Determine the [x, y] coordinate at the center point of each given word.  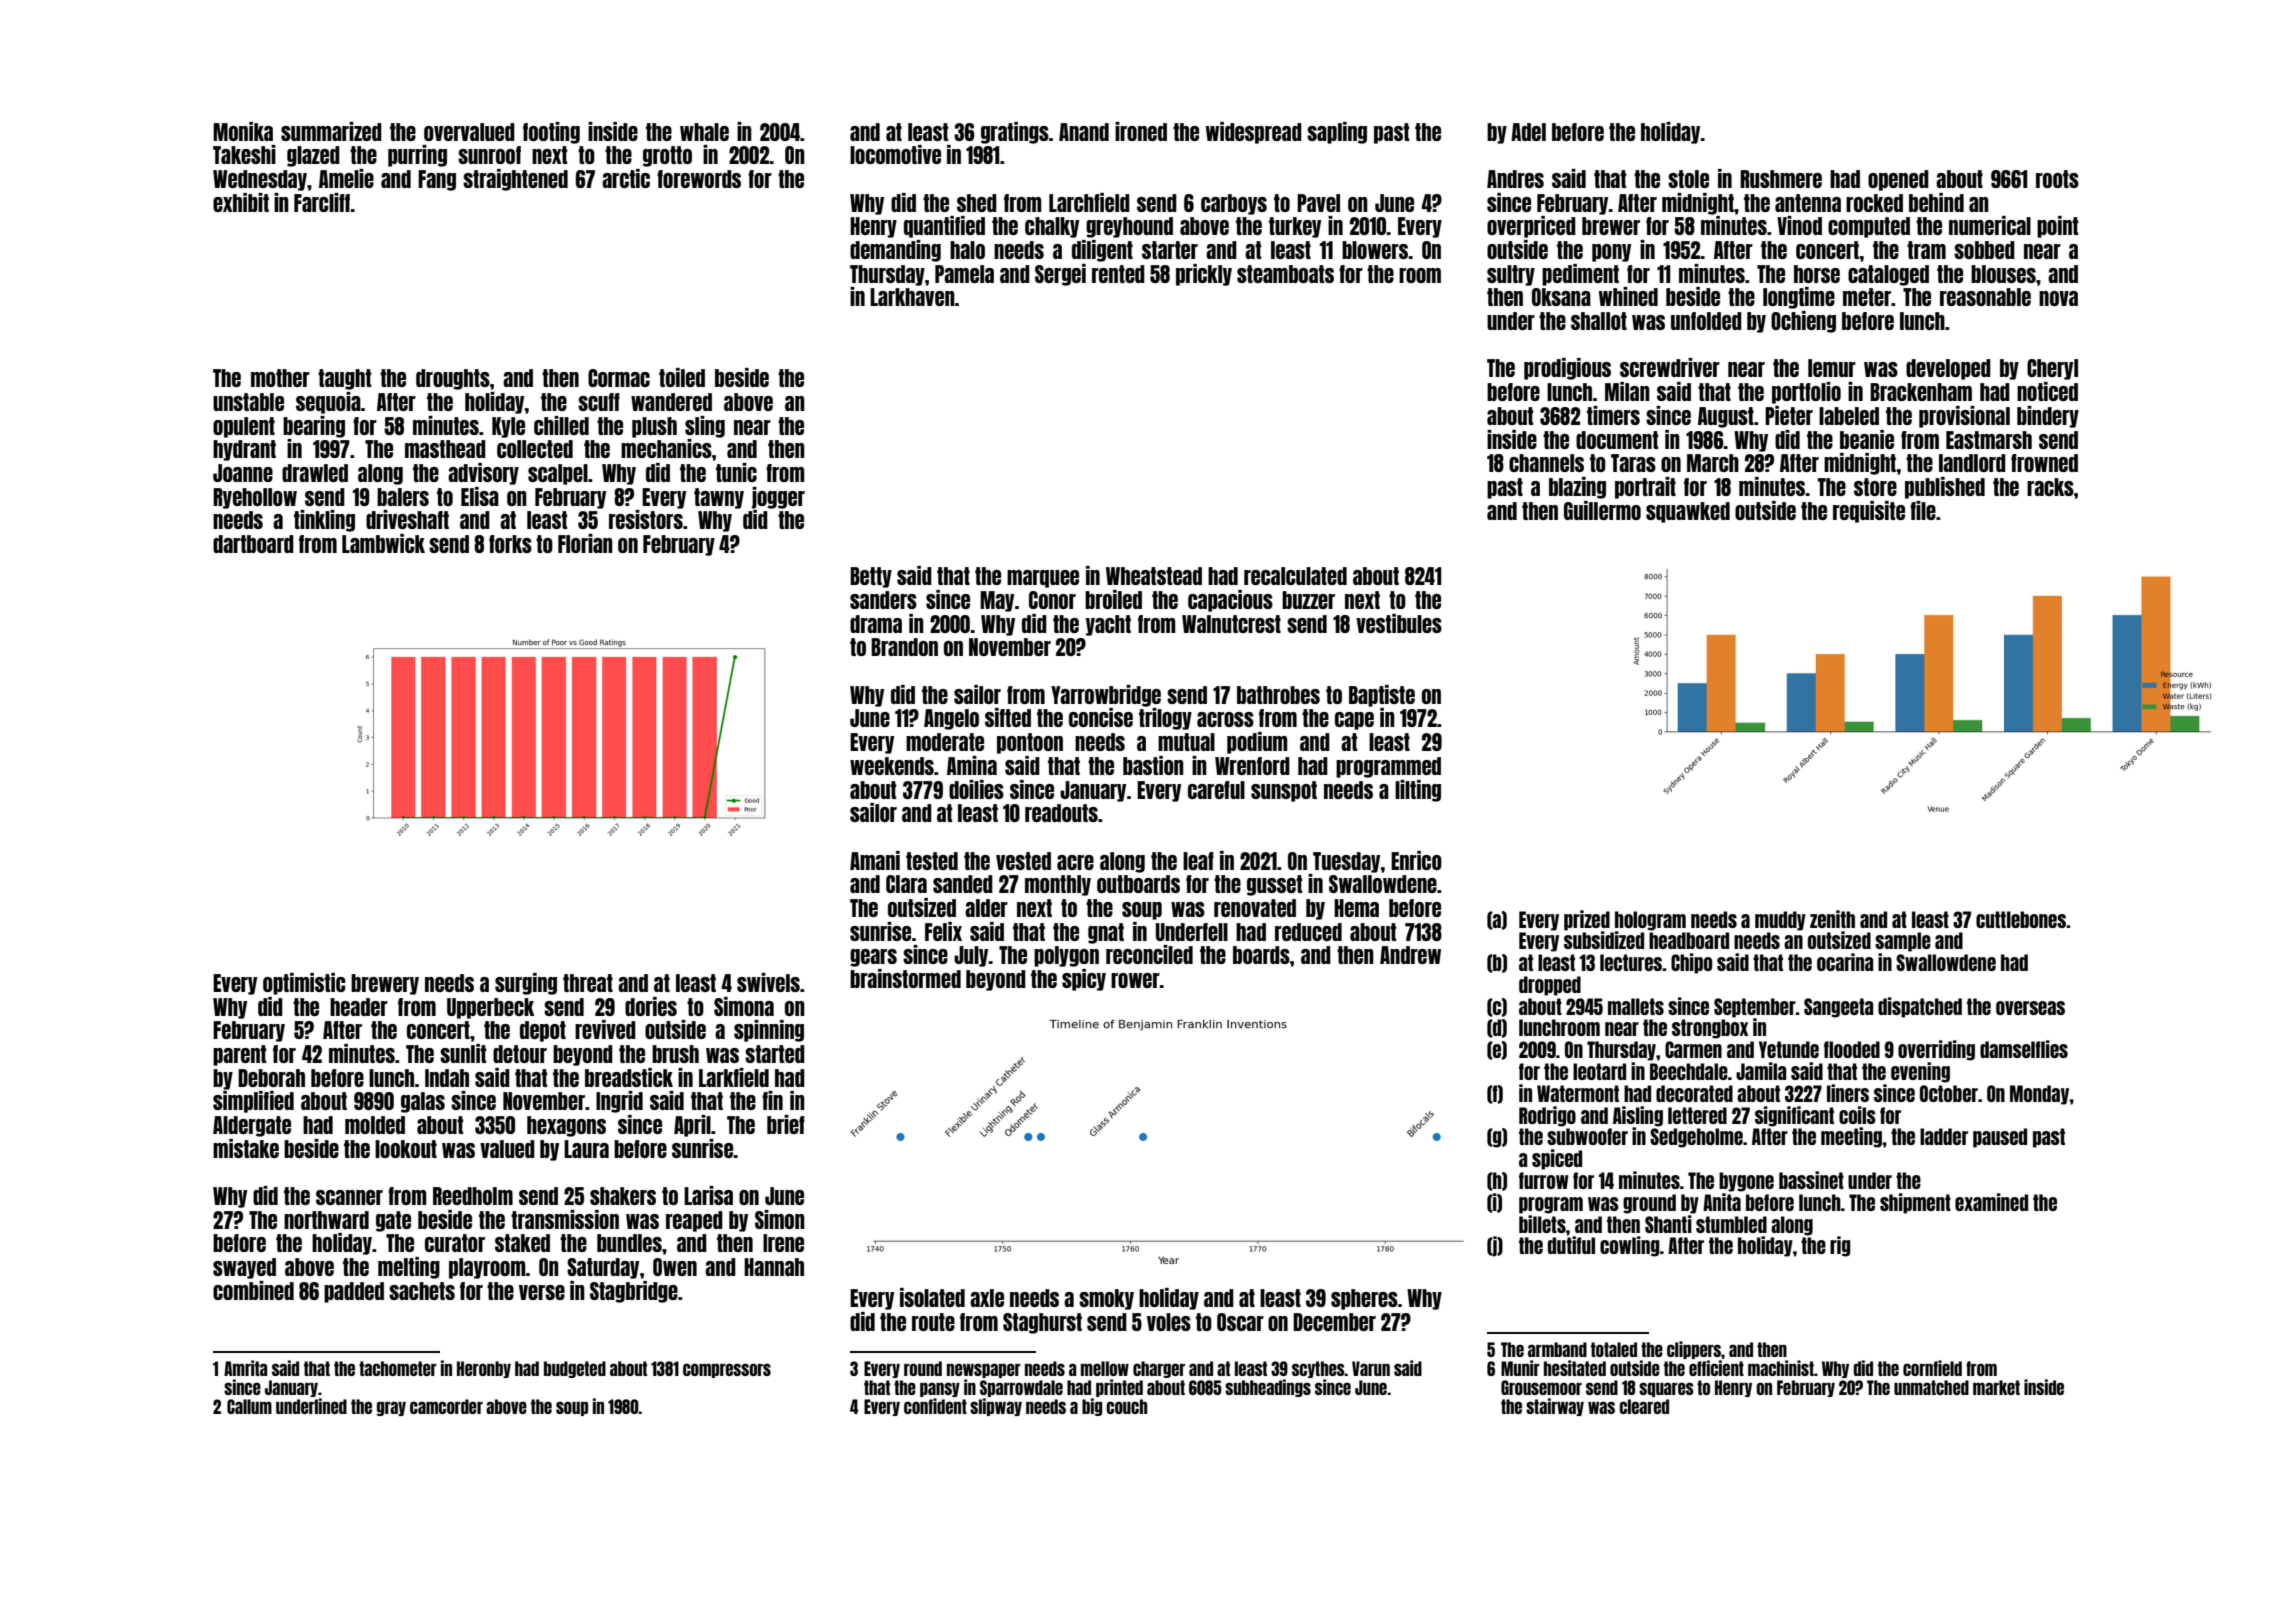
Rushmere [1781, 179]
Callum [249, 1406]
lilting [1418, 791]
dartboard [253, 544]
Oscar [1240, 1322]
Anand [1084, 132]
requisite [1869, 512]
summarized [331, 131]
